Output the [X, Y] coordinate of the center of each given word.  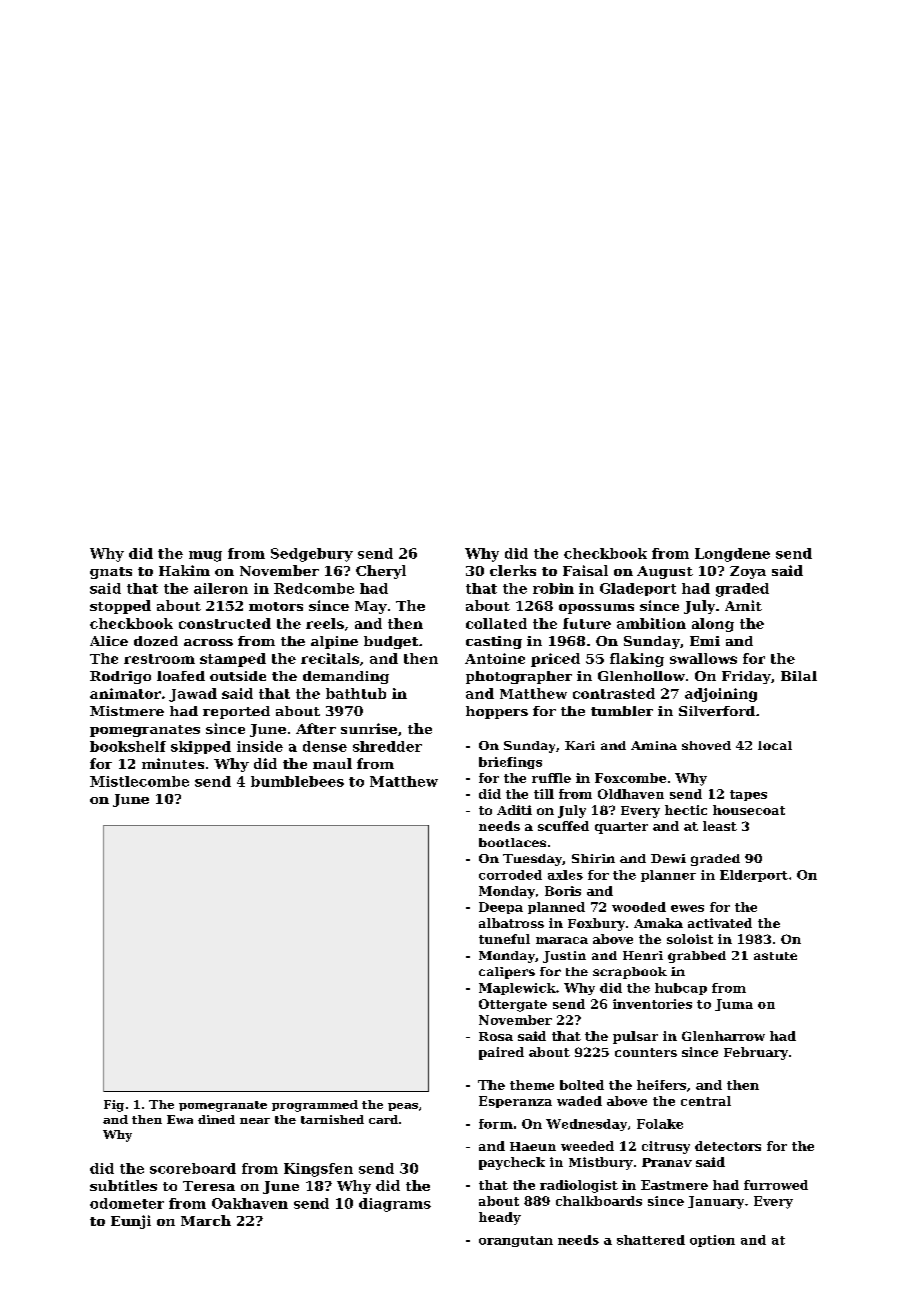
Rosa [496, 1036]
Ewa [180, 1119]
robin [553, 588]
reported [236, 712]
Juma [734, 1005]
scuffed [563, 826]
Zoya [748, 572]
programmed [315, 1106]
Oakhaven [250, 1203]
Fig [114, 1106]
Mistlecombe [139, 781]
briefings [510, 763]
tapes [748, 795]
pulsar [635, 1037]
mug [205, 556]
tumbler [622, 711]
